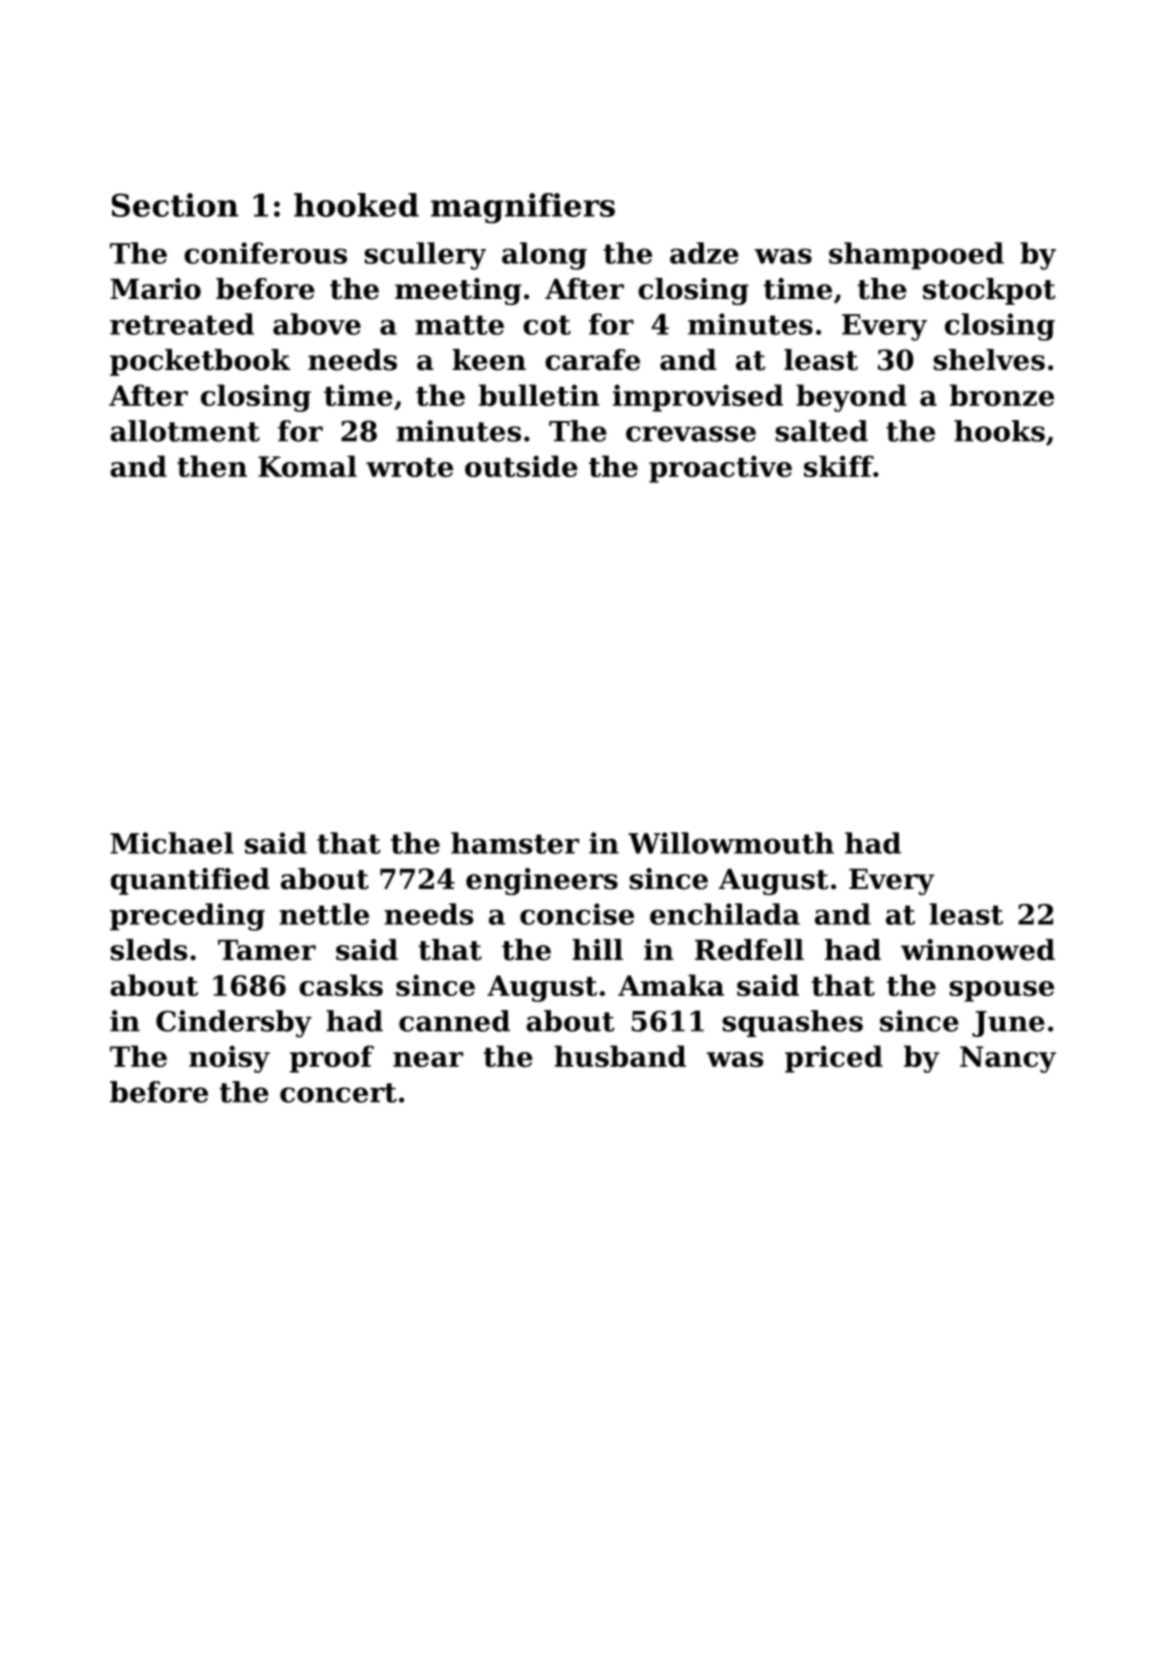 The height and width of the image is (1654, 1165). Describe the element at coordinates (521, 466) in the image. I see `outside` at that location.
